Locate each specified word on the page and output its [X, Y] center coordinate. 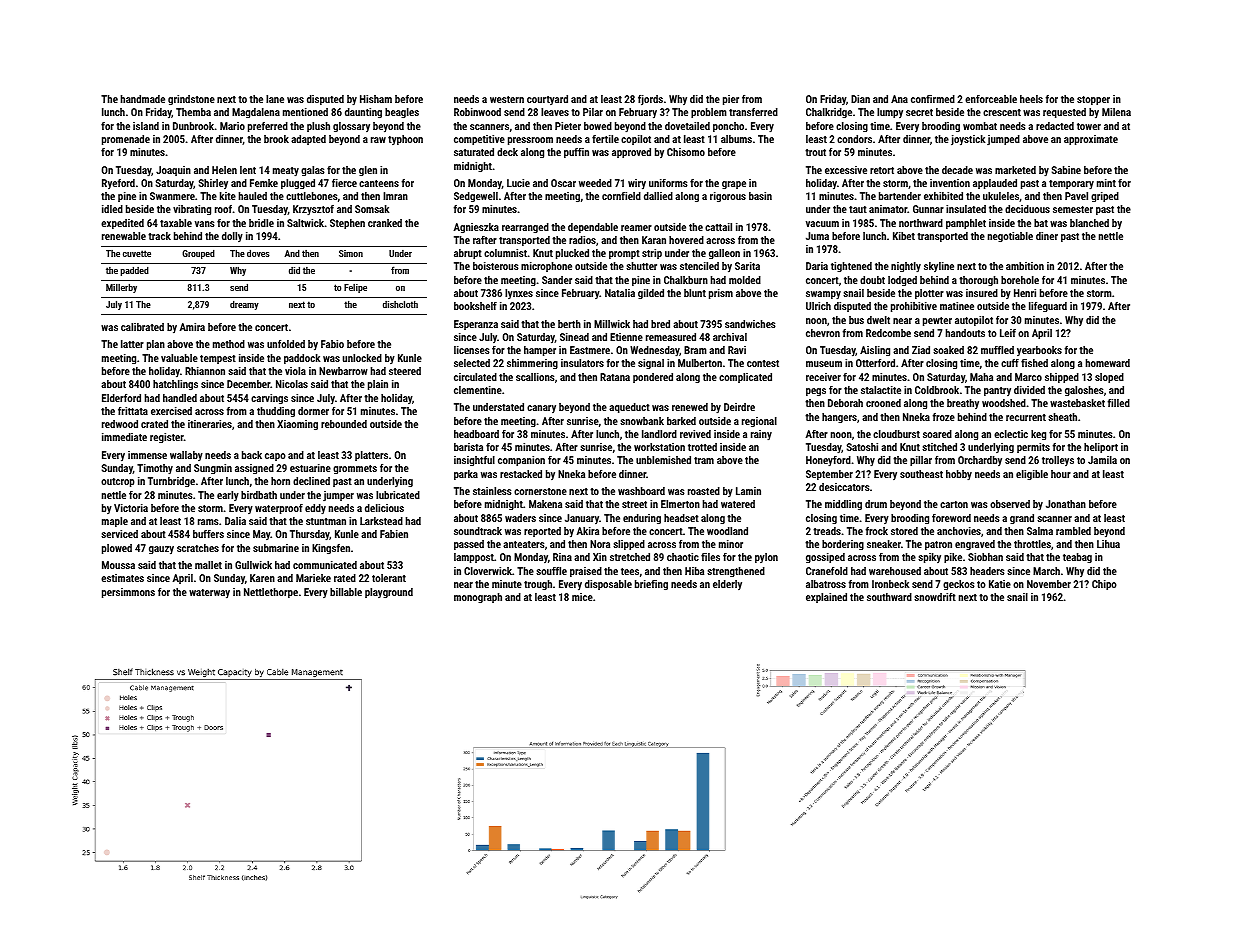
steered [405, 371]
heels [1031, 99]
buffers [208, 534]
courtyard [547, 100]
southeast [921, 474]
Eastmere [590, 350]
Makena [545, 504]
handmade [143, 99]
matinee [957, 306]
